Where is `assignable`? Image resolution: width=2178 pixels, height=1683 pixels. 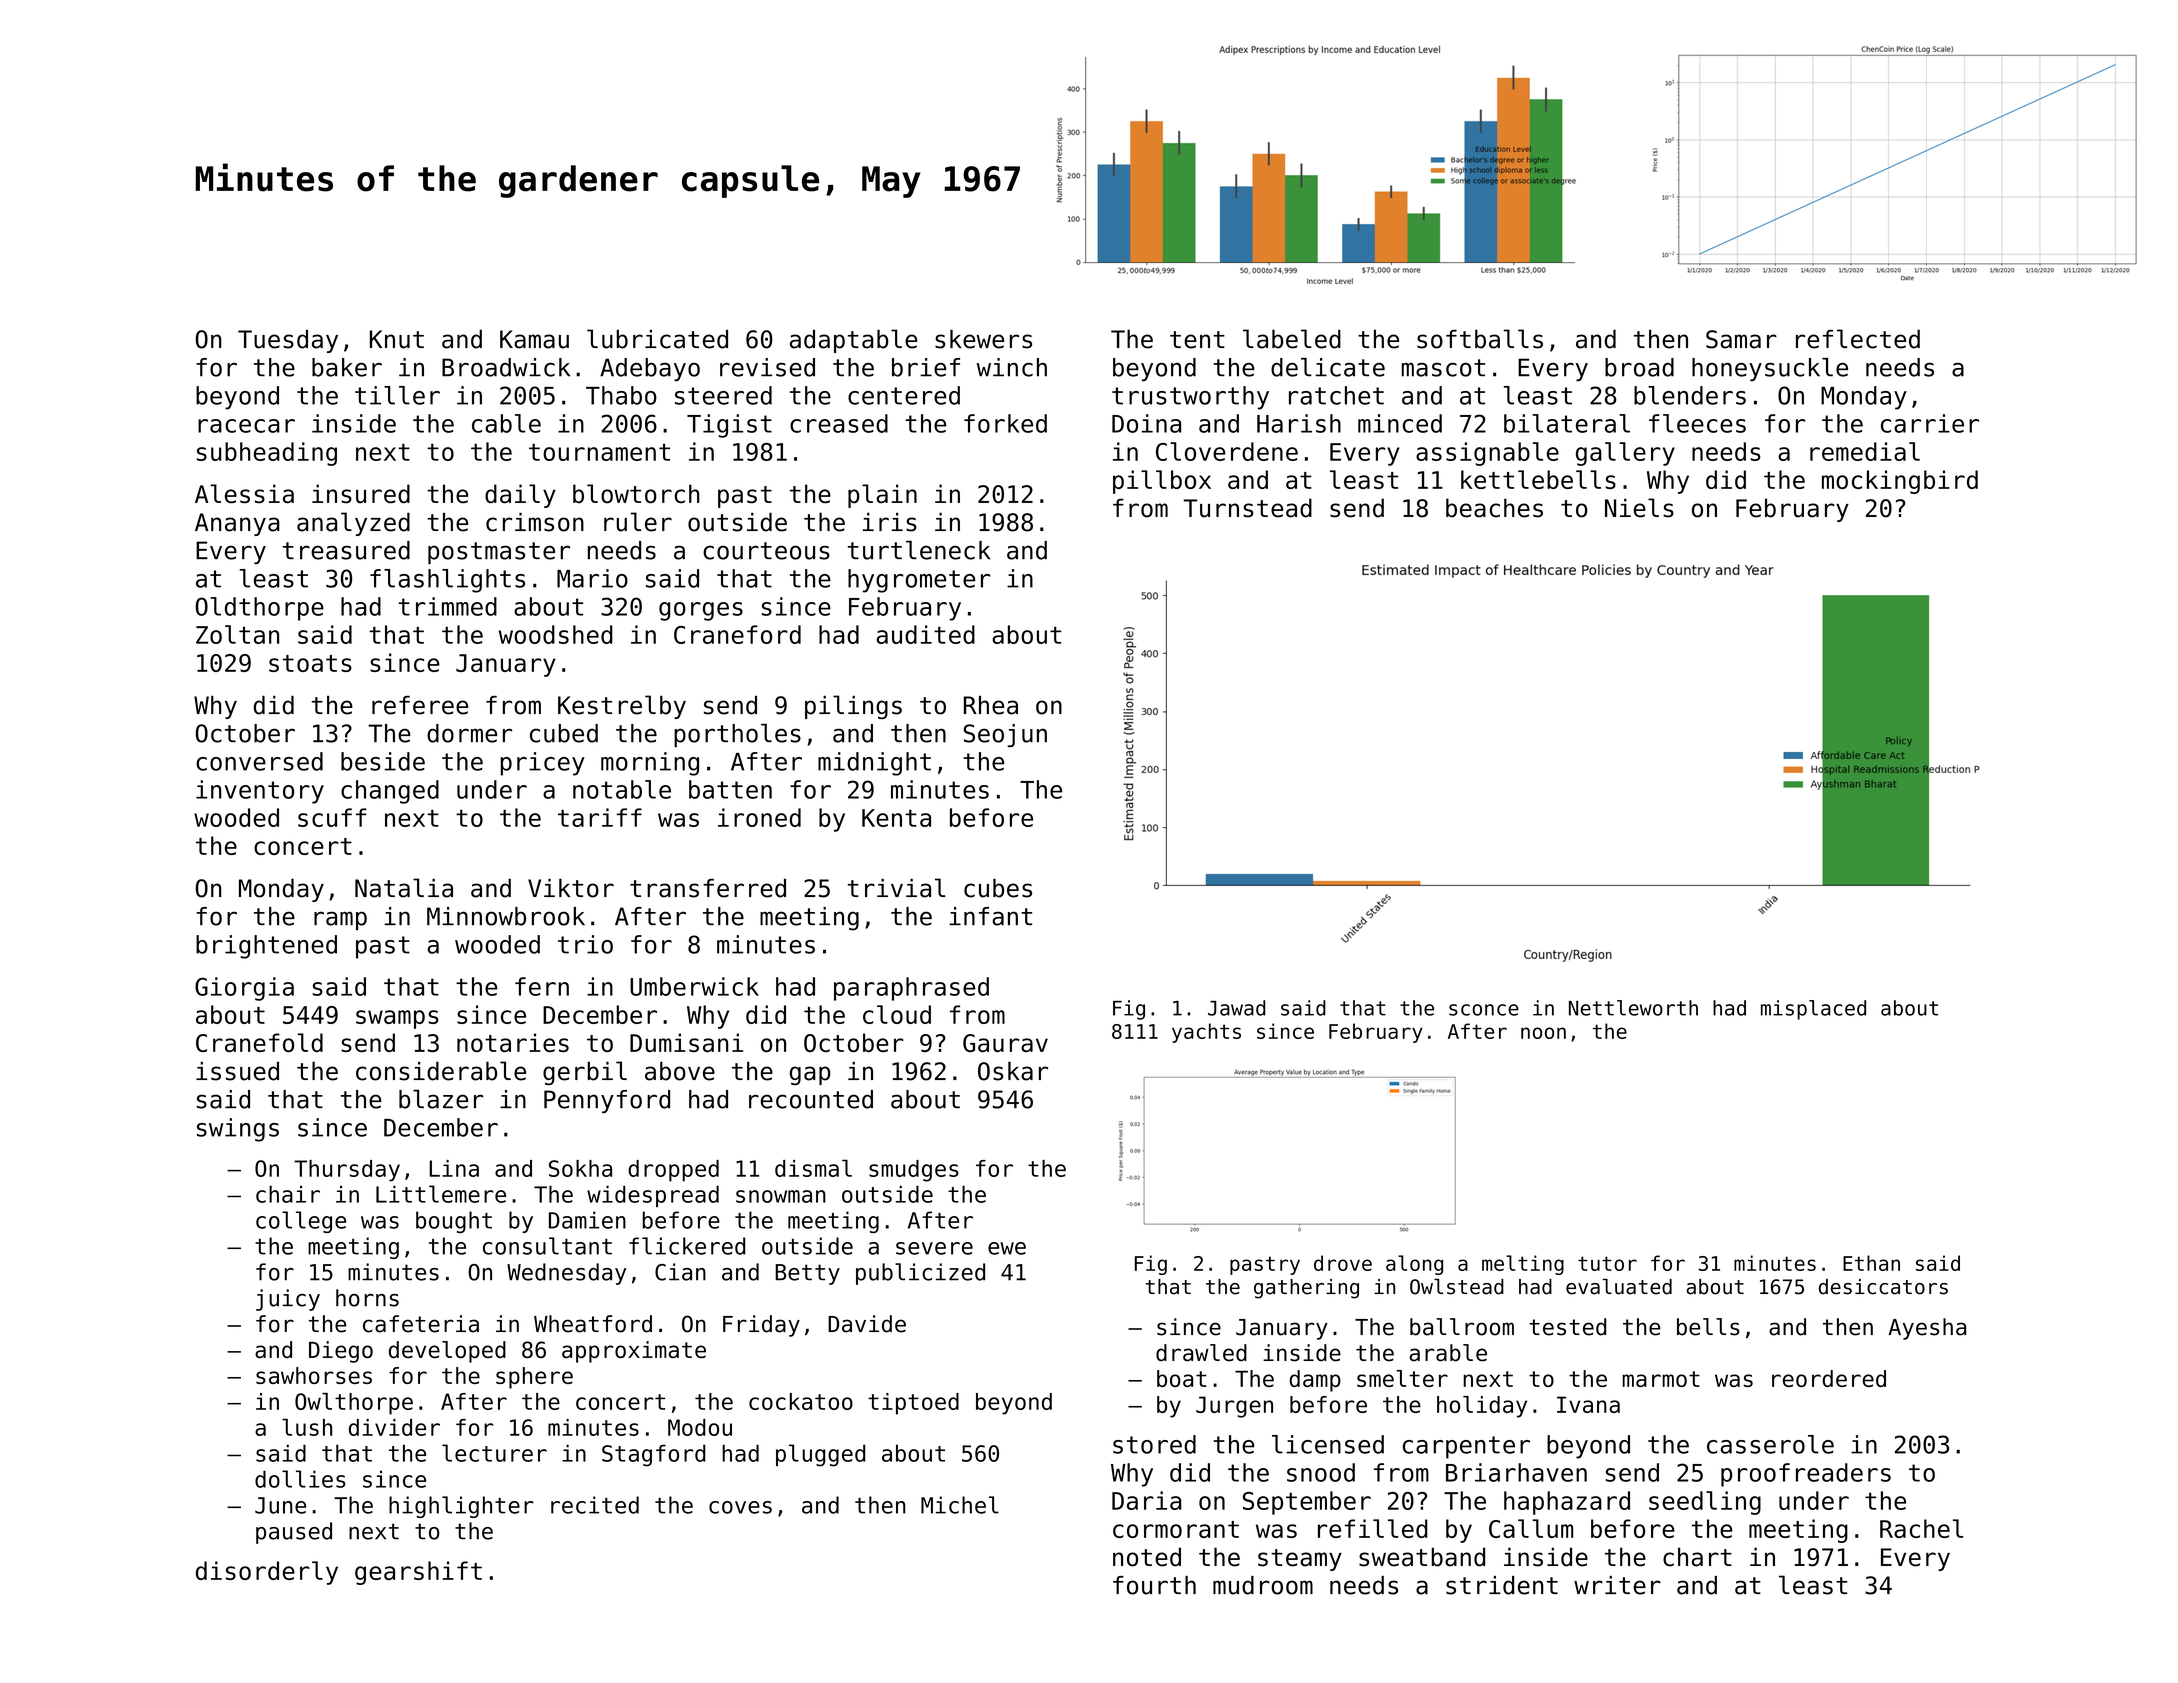 assignable is located at coordinates (1487, 454).
